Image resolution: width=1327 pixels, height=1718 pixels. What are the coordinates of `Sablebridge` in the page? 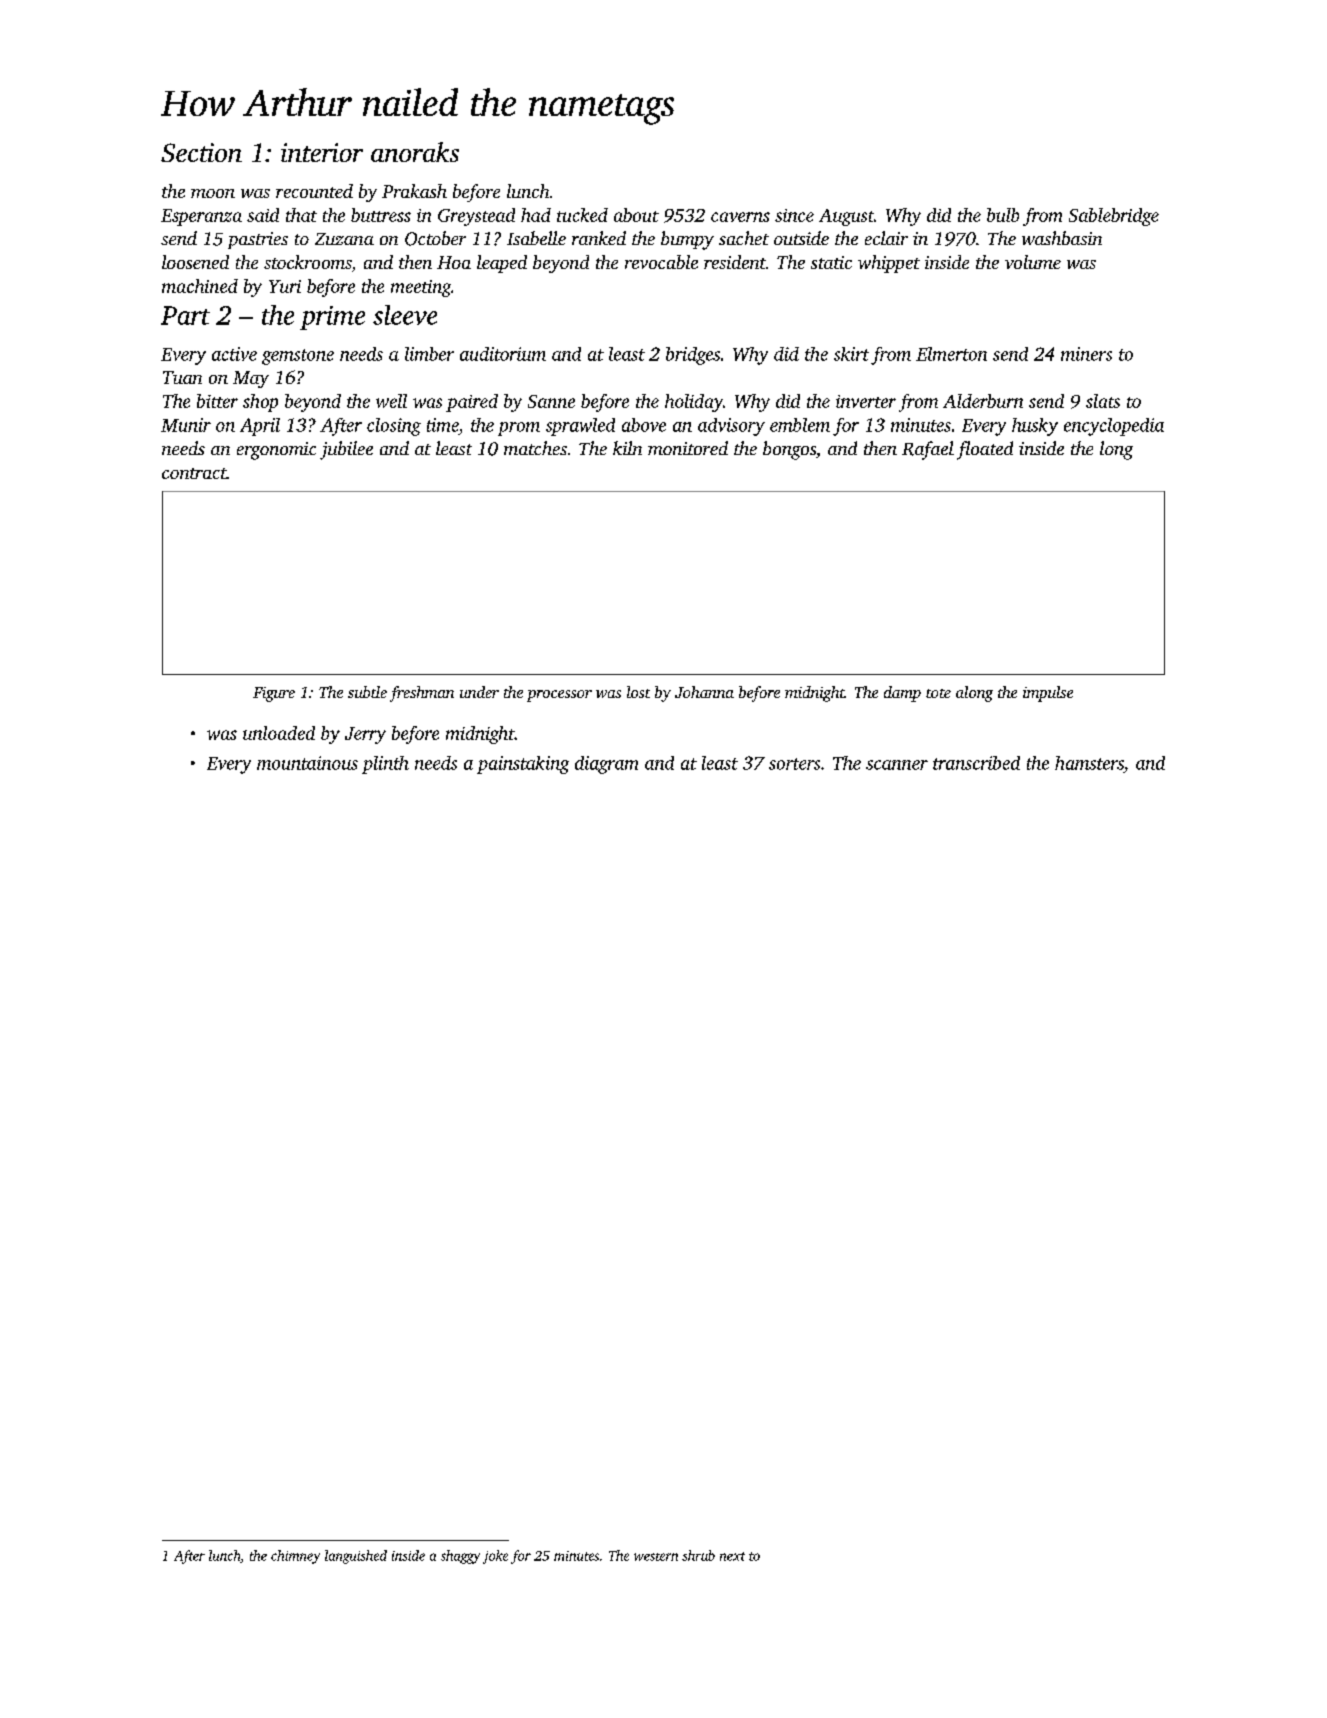 It's located at (1114, 217).
